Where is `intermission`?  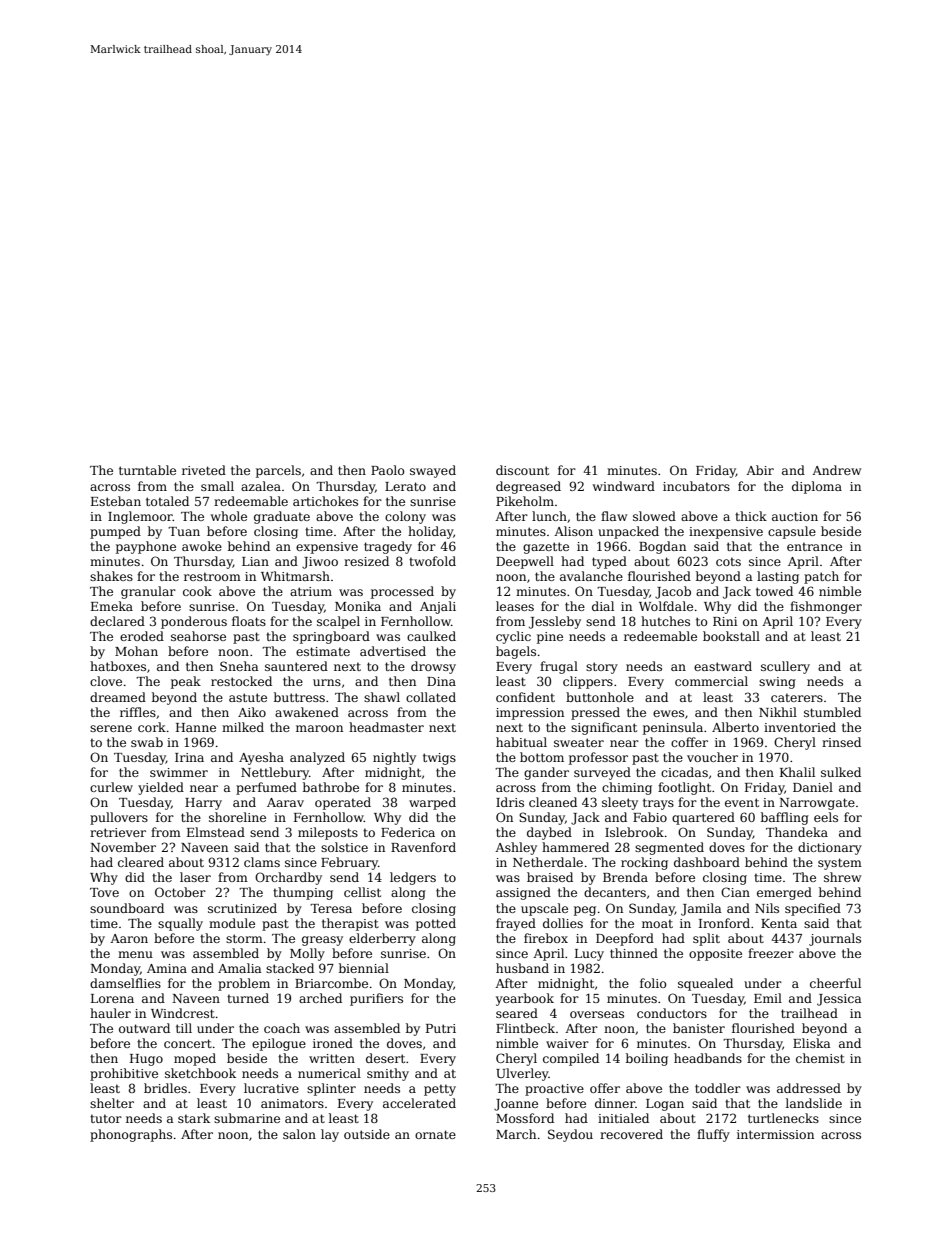
intermission is located at coordinates (775, 1134).
